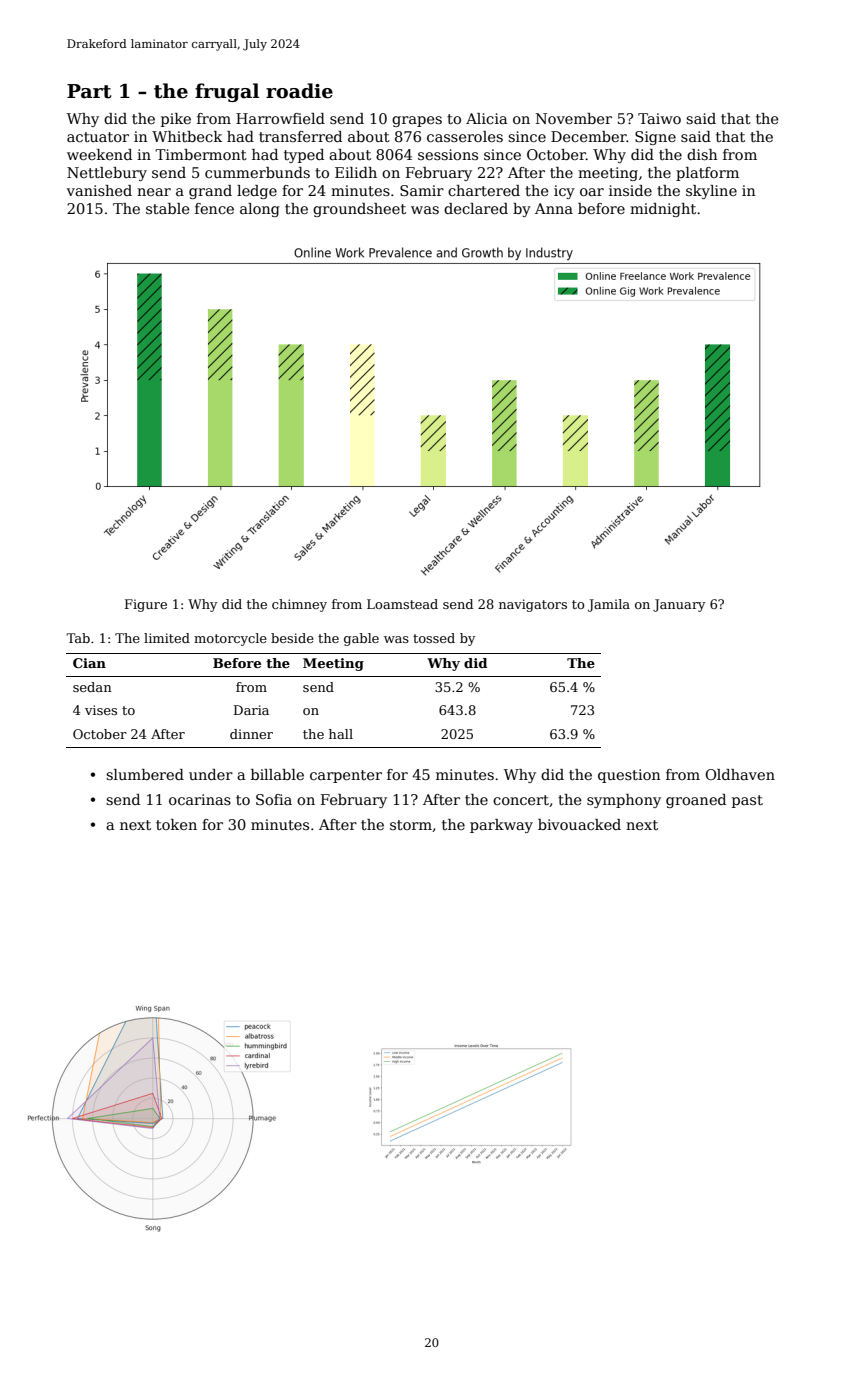 This screenshot has width=849, height=1400. I want to click on declared, so click(476, 208).
